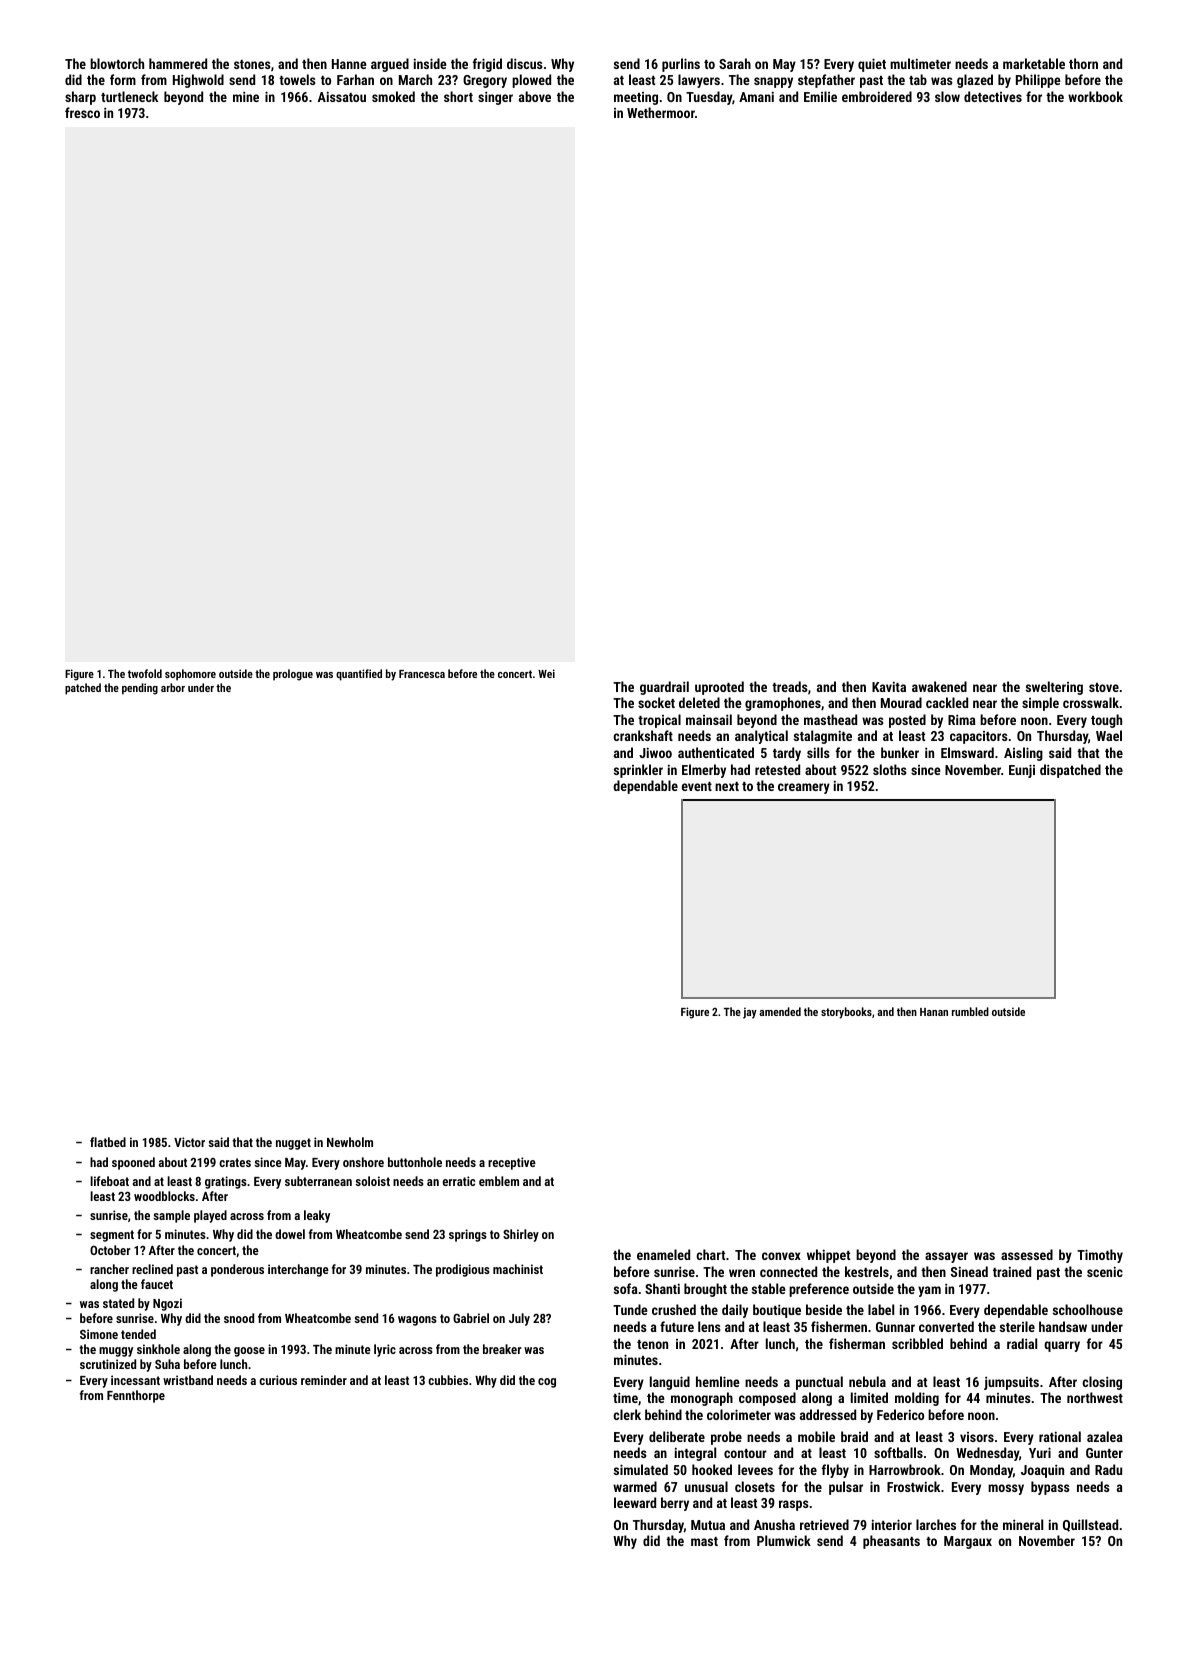  Describe the element at coordinates (1104, 687) in the image. I see `stove` at that location.
